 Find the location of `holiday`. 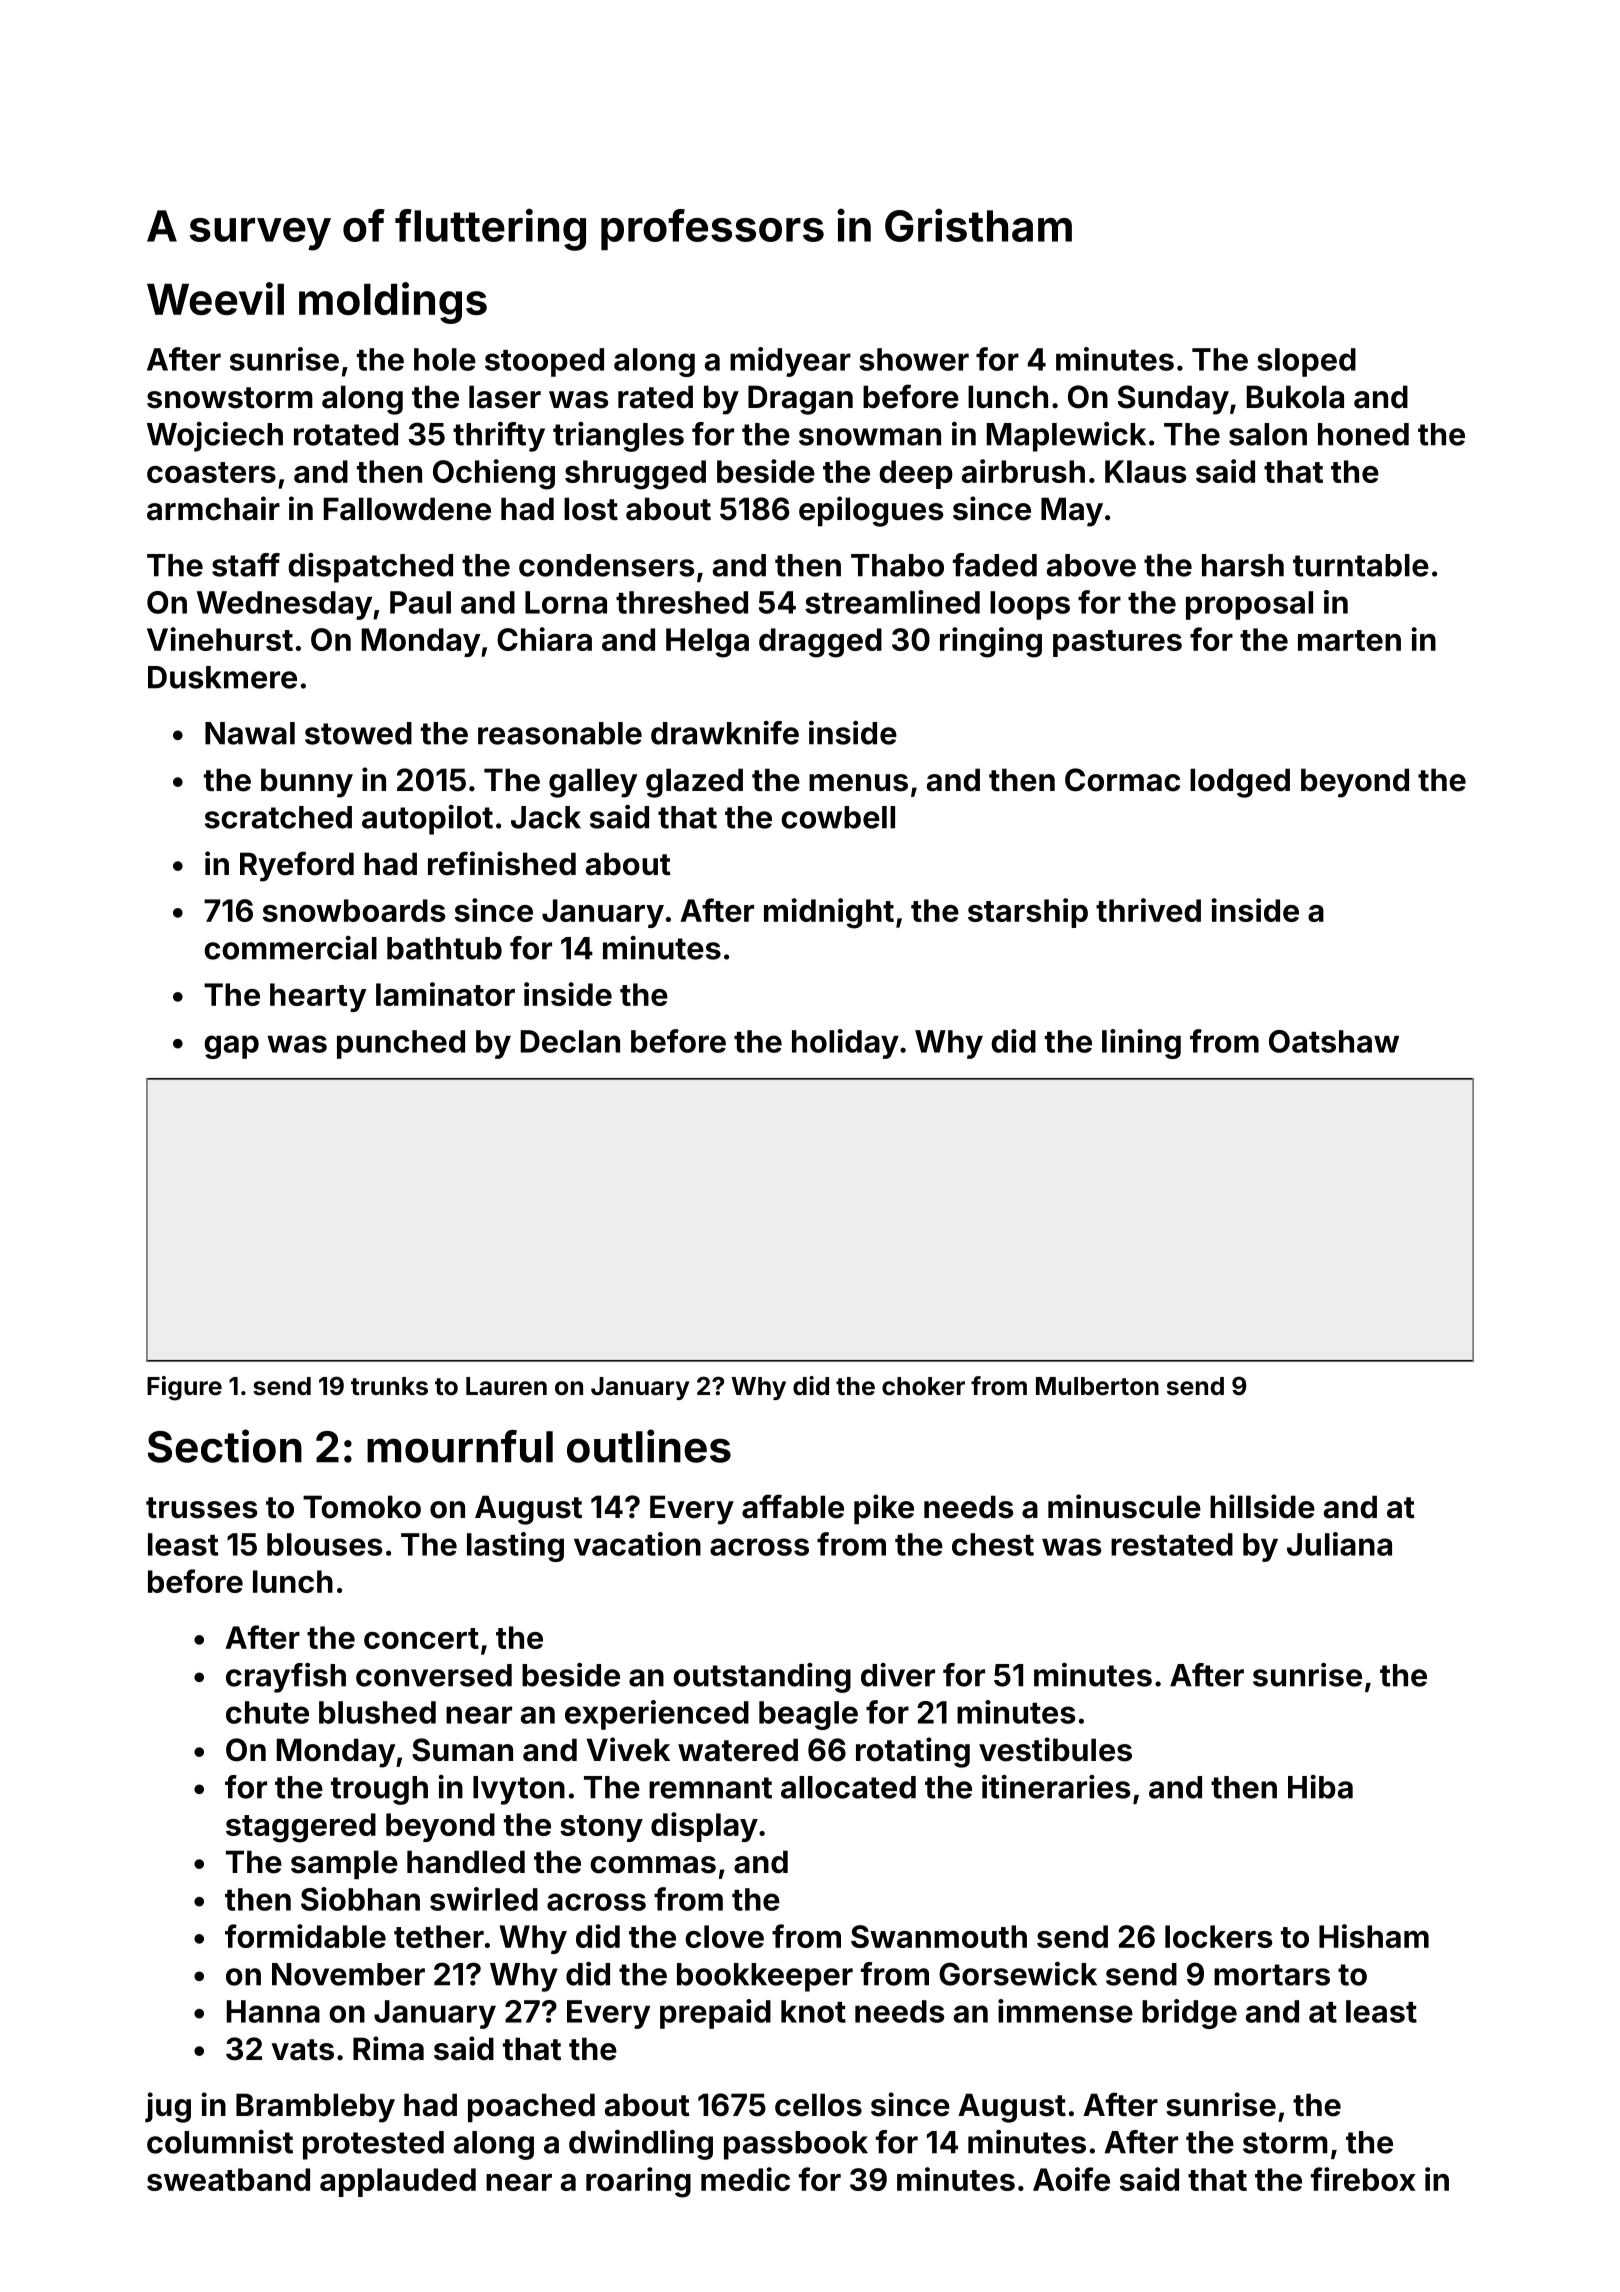

holiday is located at coordinates (845, 1044).
